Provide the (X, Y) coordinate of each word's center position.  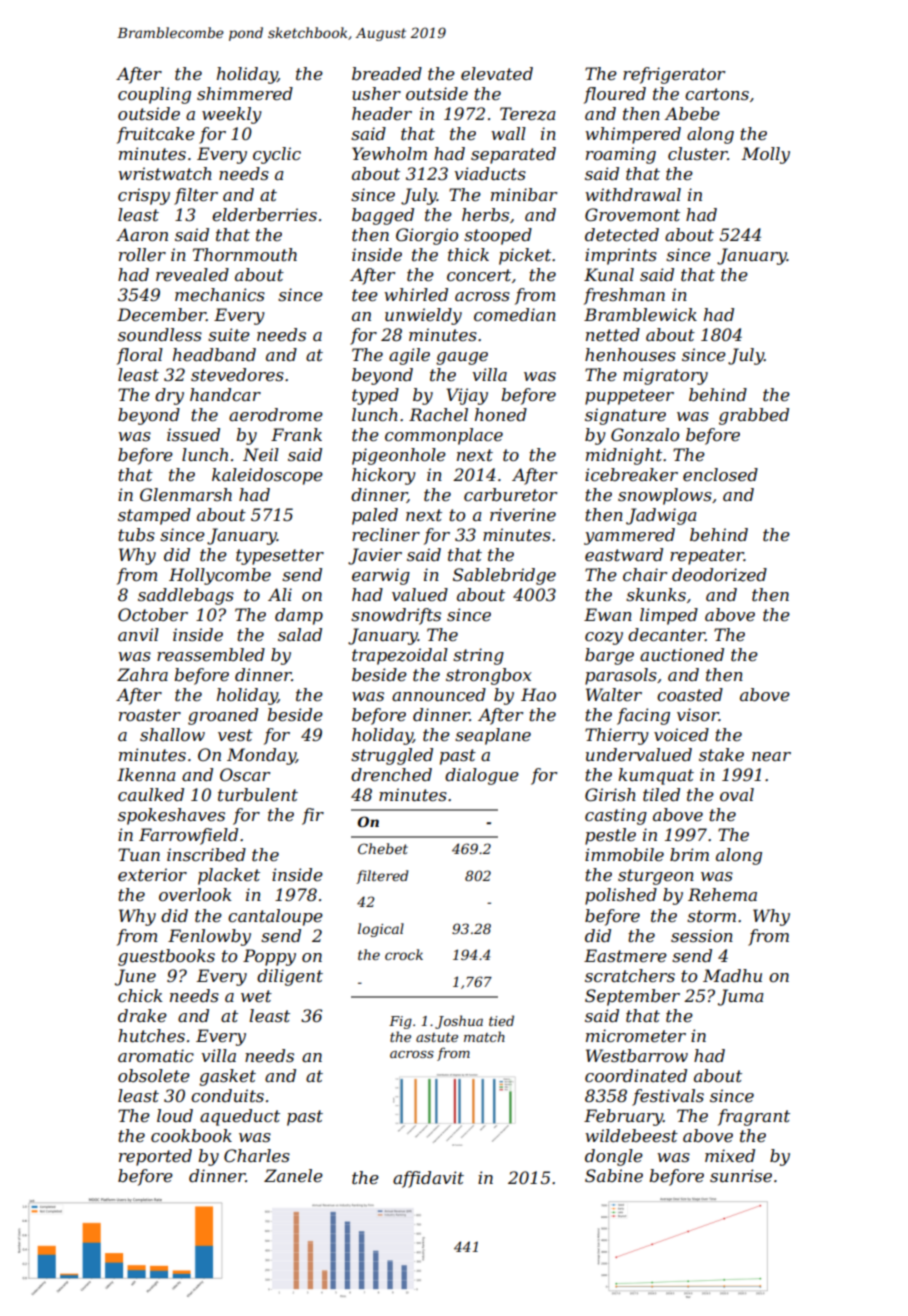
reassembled (211, 654)
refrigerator (674, 75)
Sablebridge (504, 576)
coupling (154, 95)
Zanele (293, 1175)
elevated (497, 73)
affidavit (428, 1179)
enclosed (720, 474)
